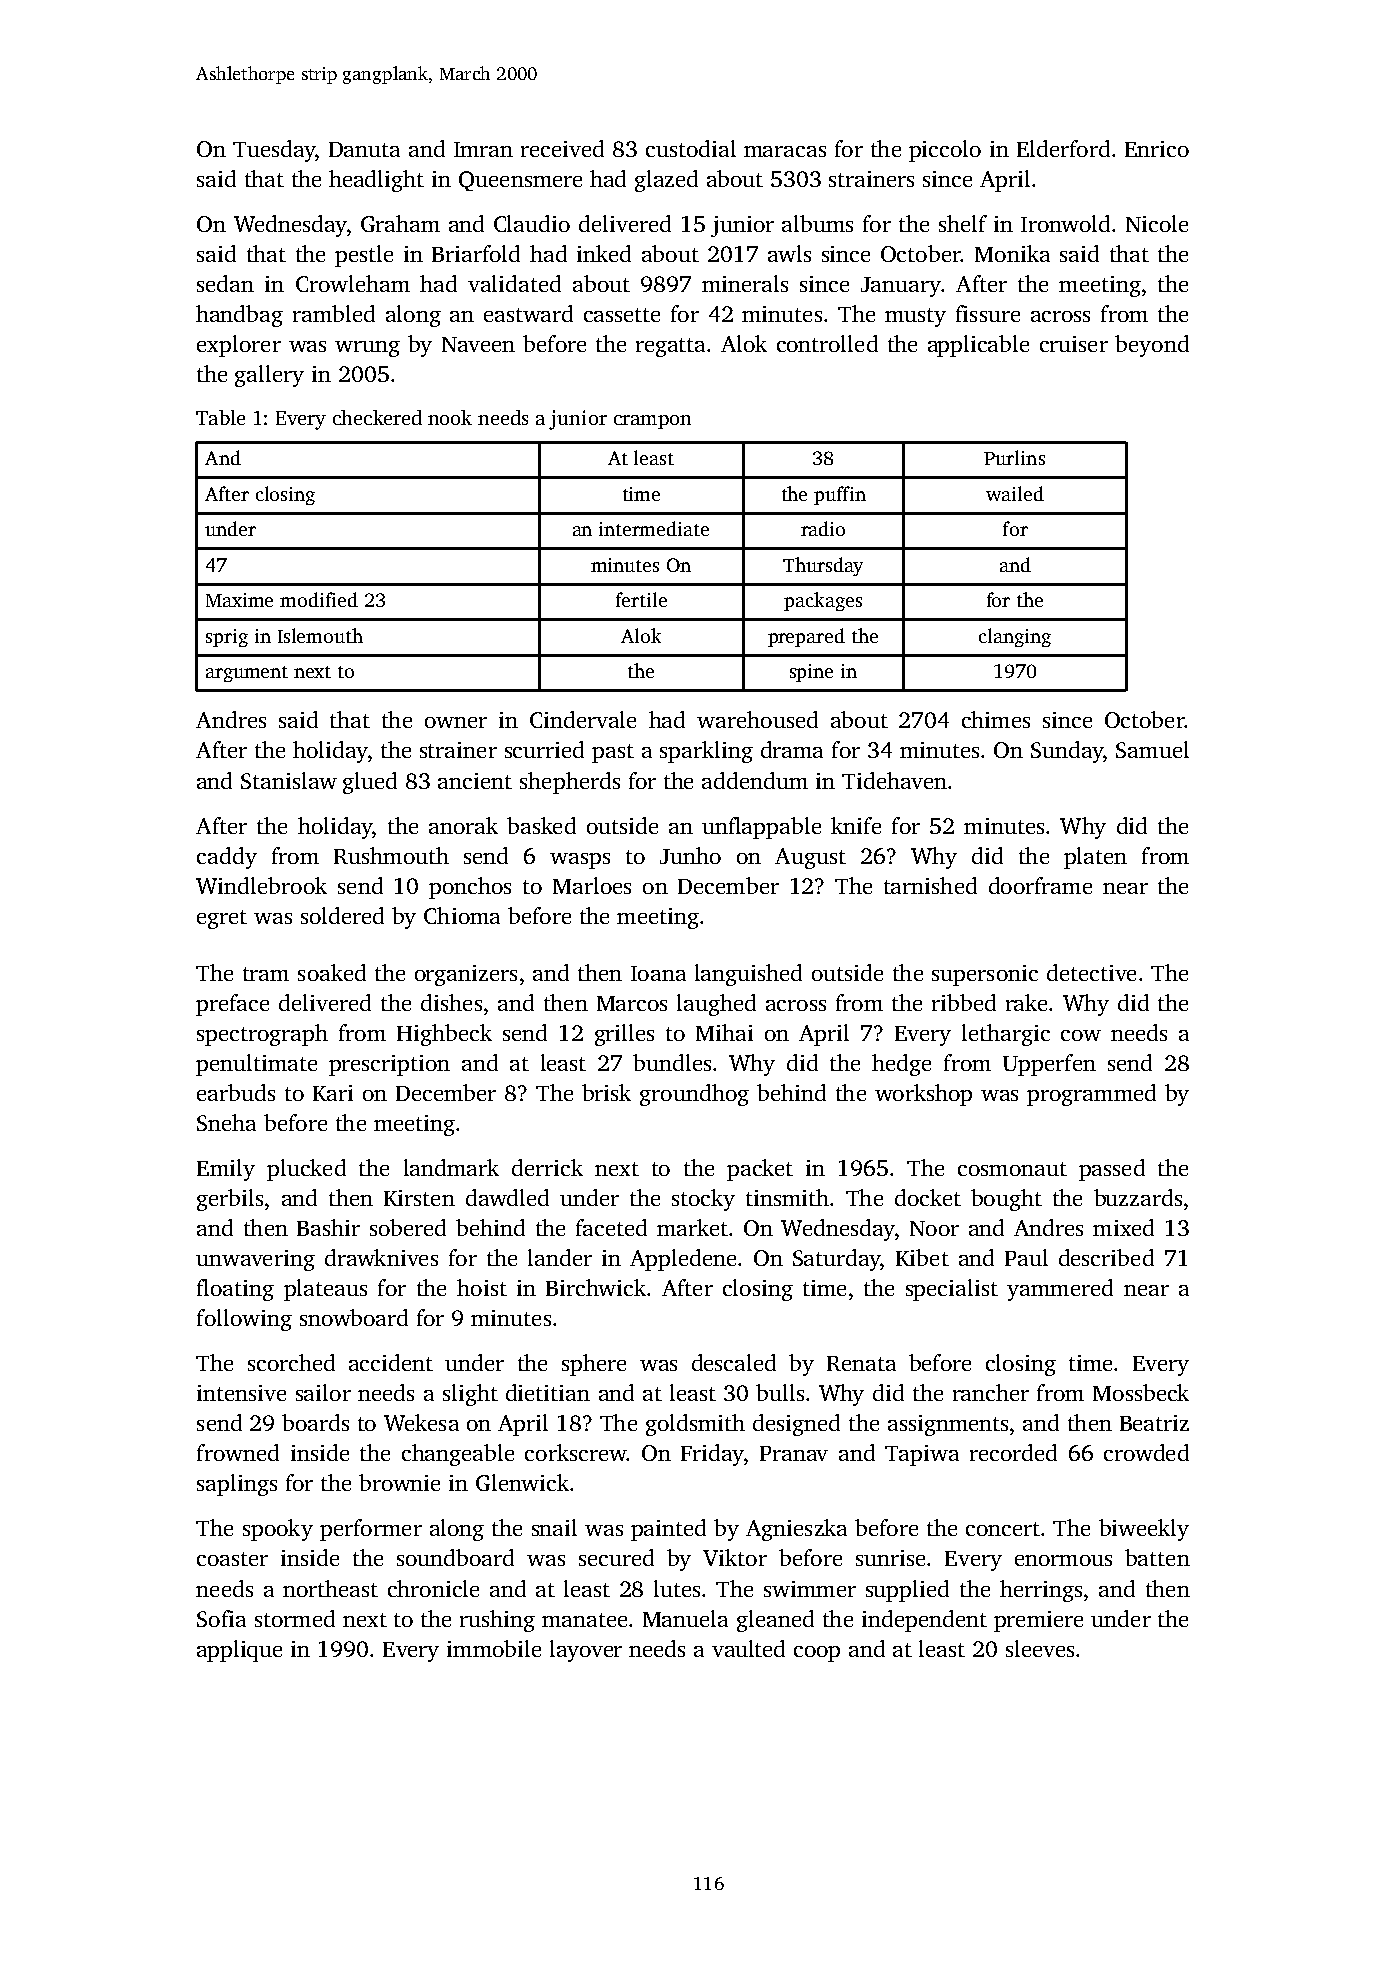 The image size is (1386, 1969). I want to click on Sunday, so click(1067, 752).
